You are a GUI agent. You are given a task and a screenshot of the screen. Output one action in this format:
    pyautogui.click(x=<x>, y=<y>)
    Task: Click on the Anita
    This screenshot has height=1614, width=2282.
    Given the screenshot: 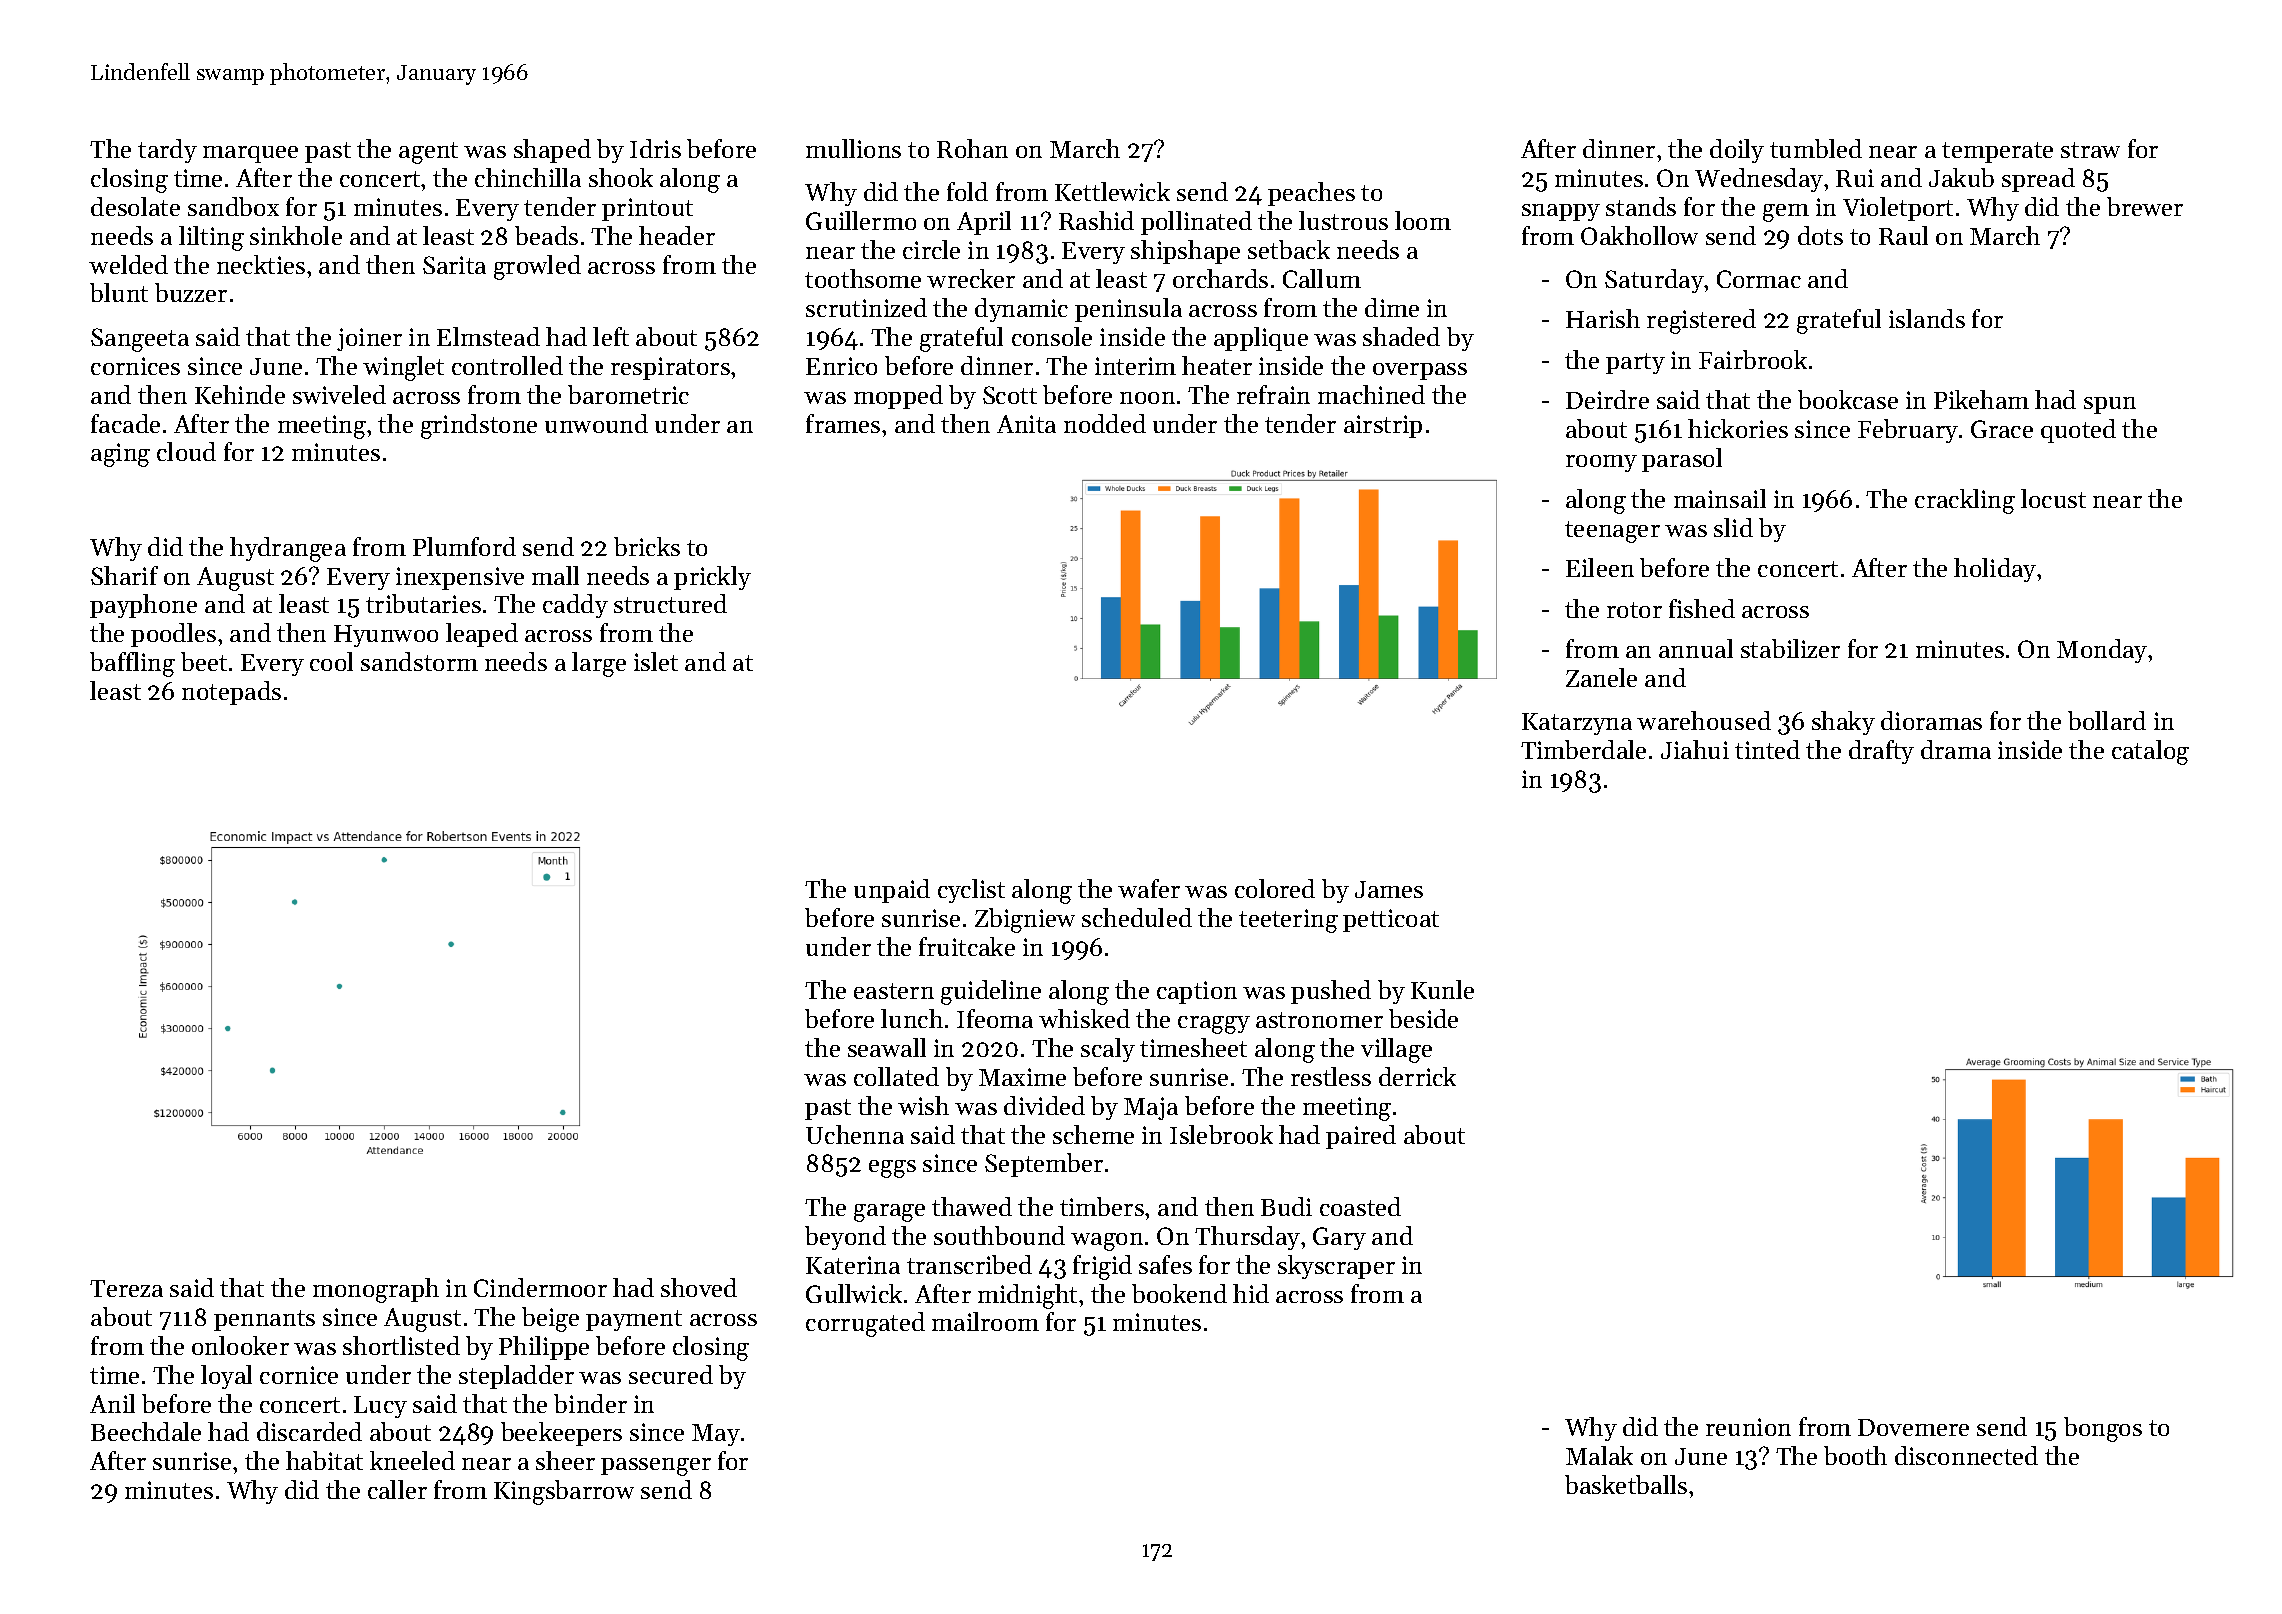 What is the action you would take?
    pyautogui.click(x=1026, y=424)
